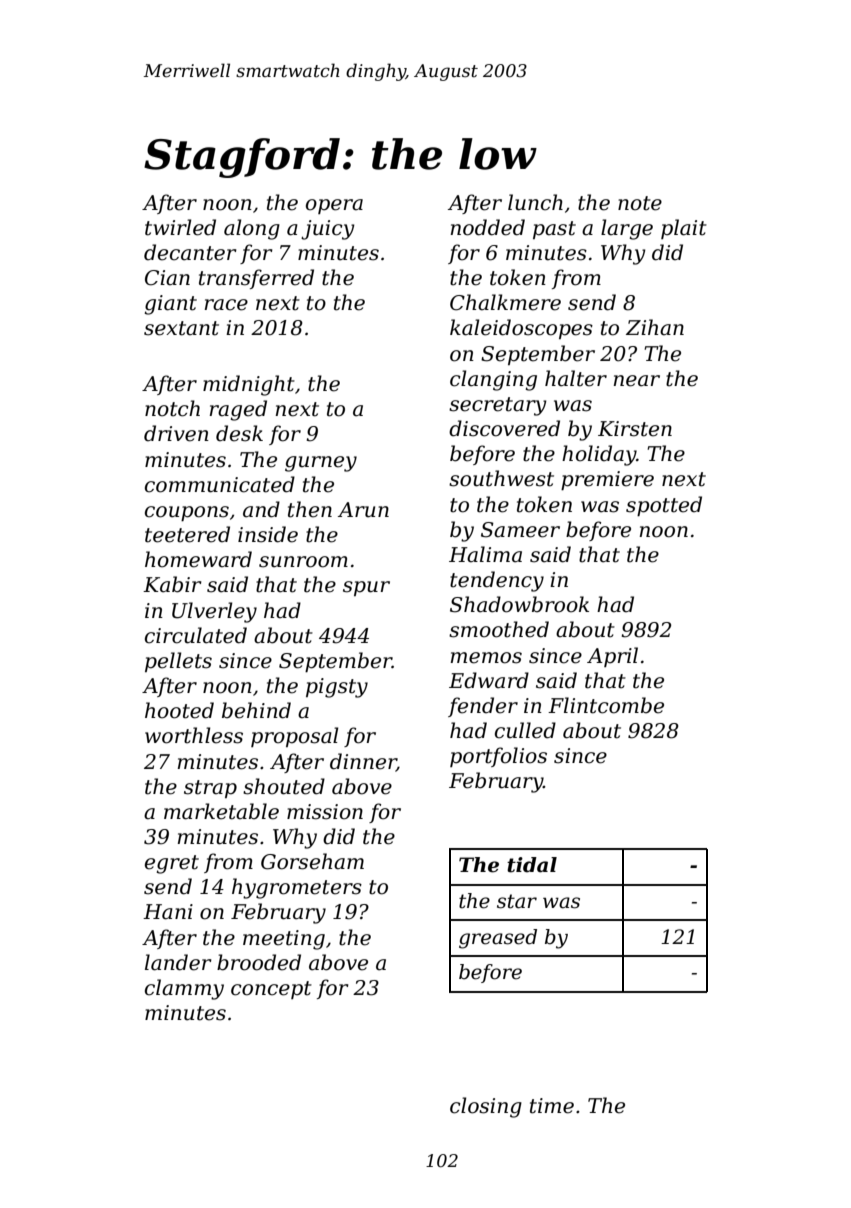  Describe the element at coordinates (180, 227) in the screenshot. I see `twirled` at that location.
